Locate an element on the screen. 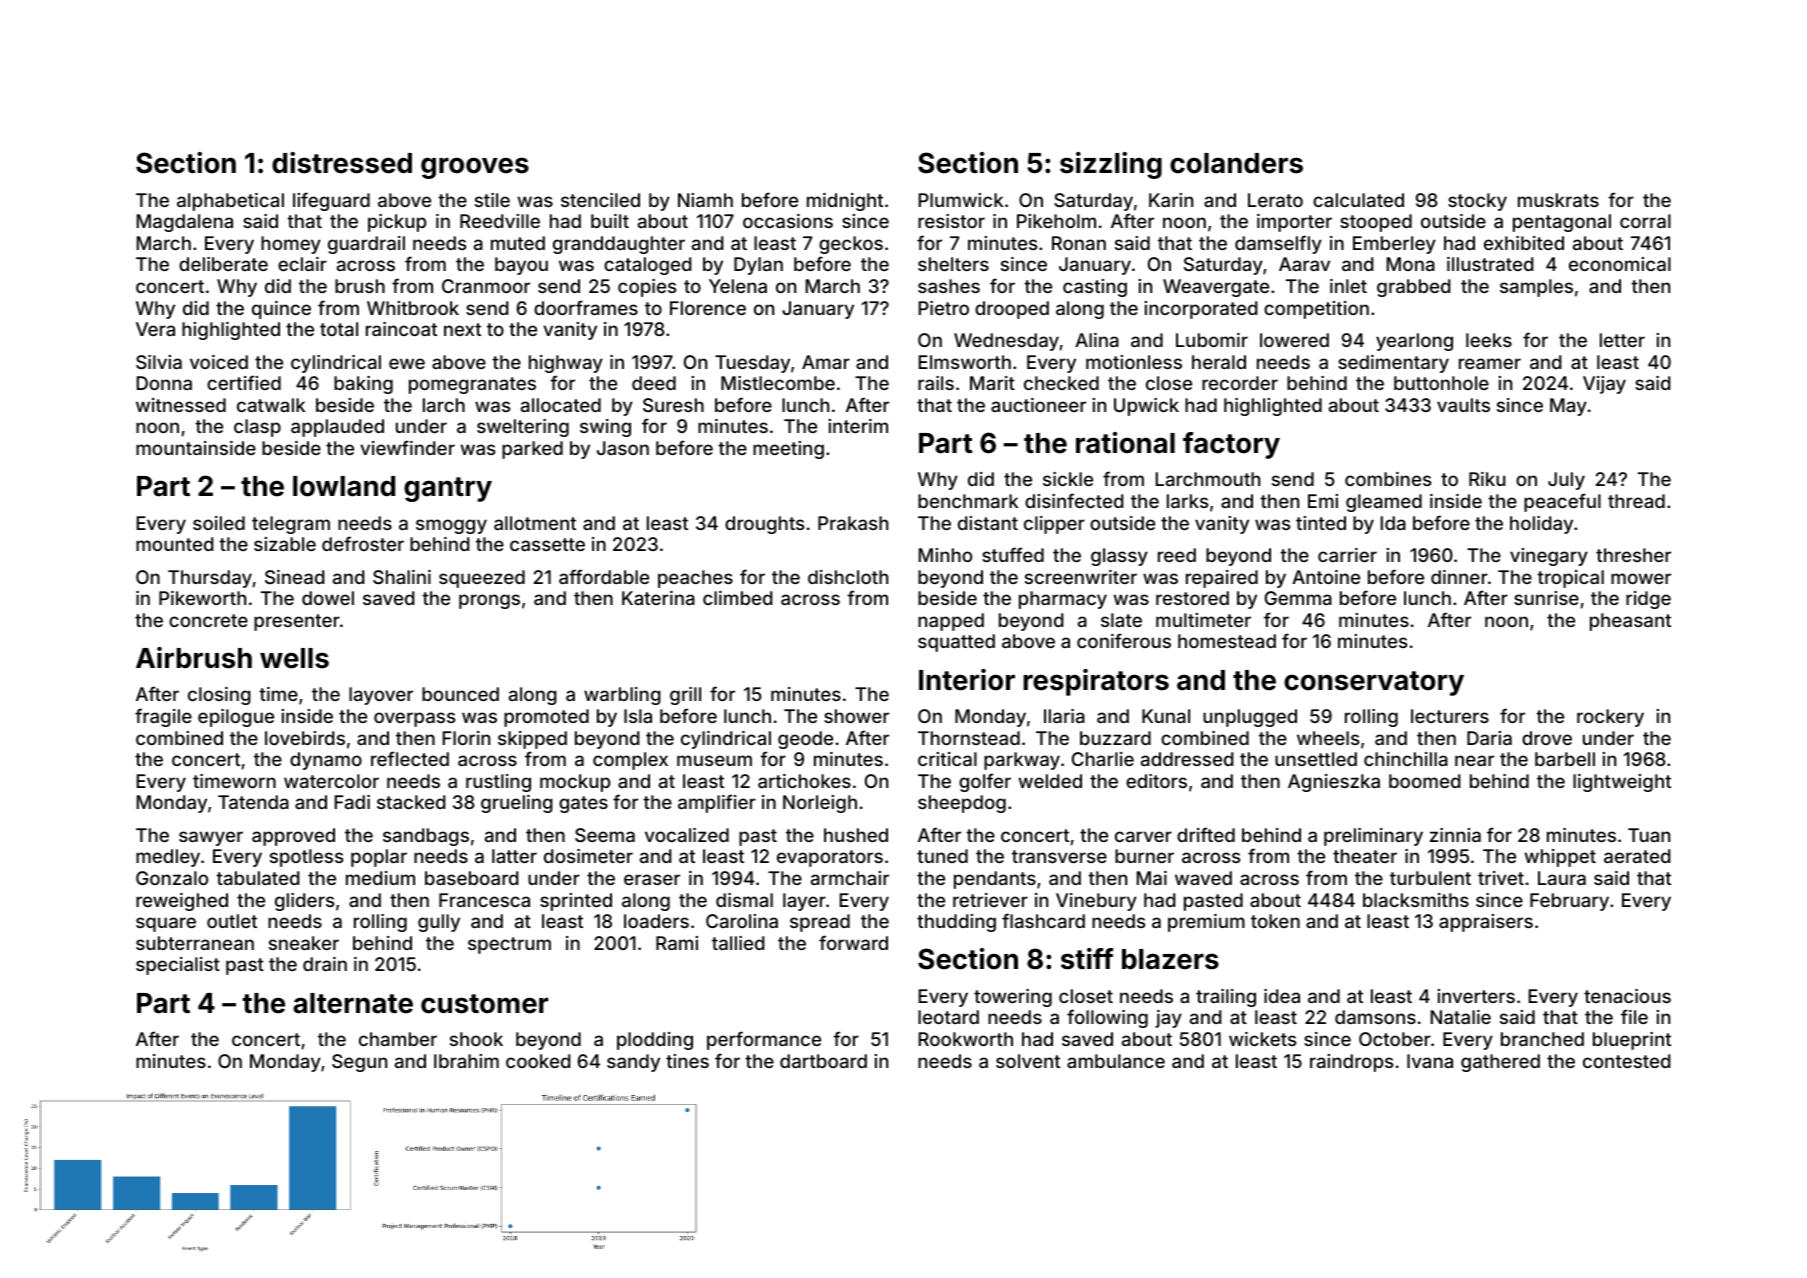 Image resolution: width=1807 pixels, height=1278 pixels. tines is located at coordinates (687, 1061).
